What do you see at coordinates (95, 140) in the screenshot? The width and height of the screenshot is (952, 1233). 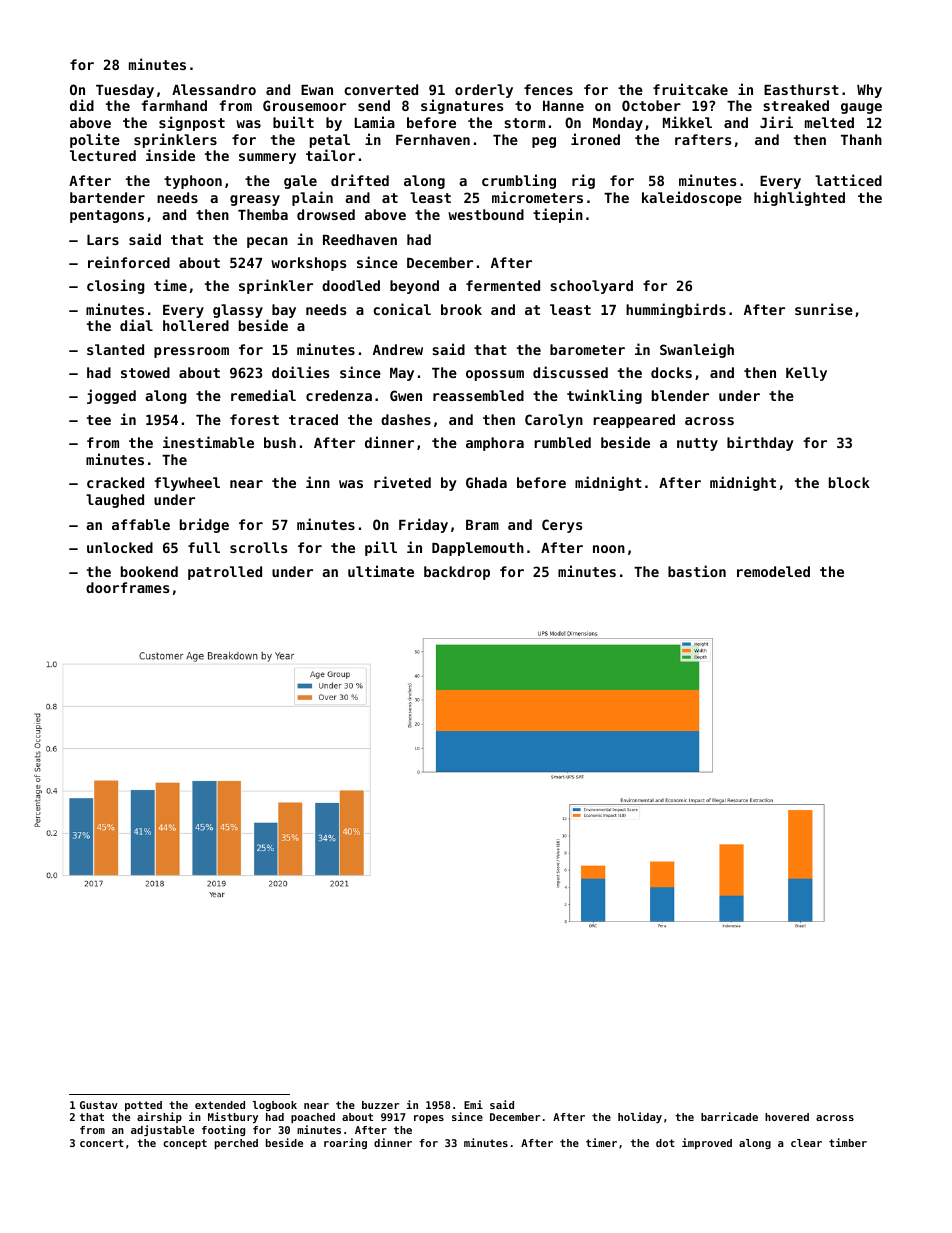 I see `polite` at bounding box center [95, 140].
